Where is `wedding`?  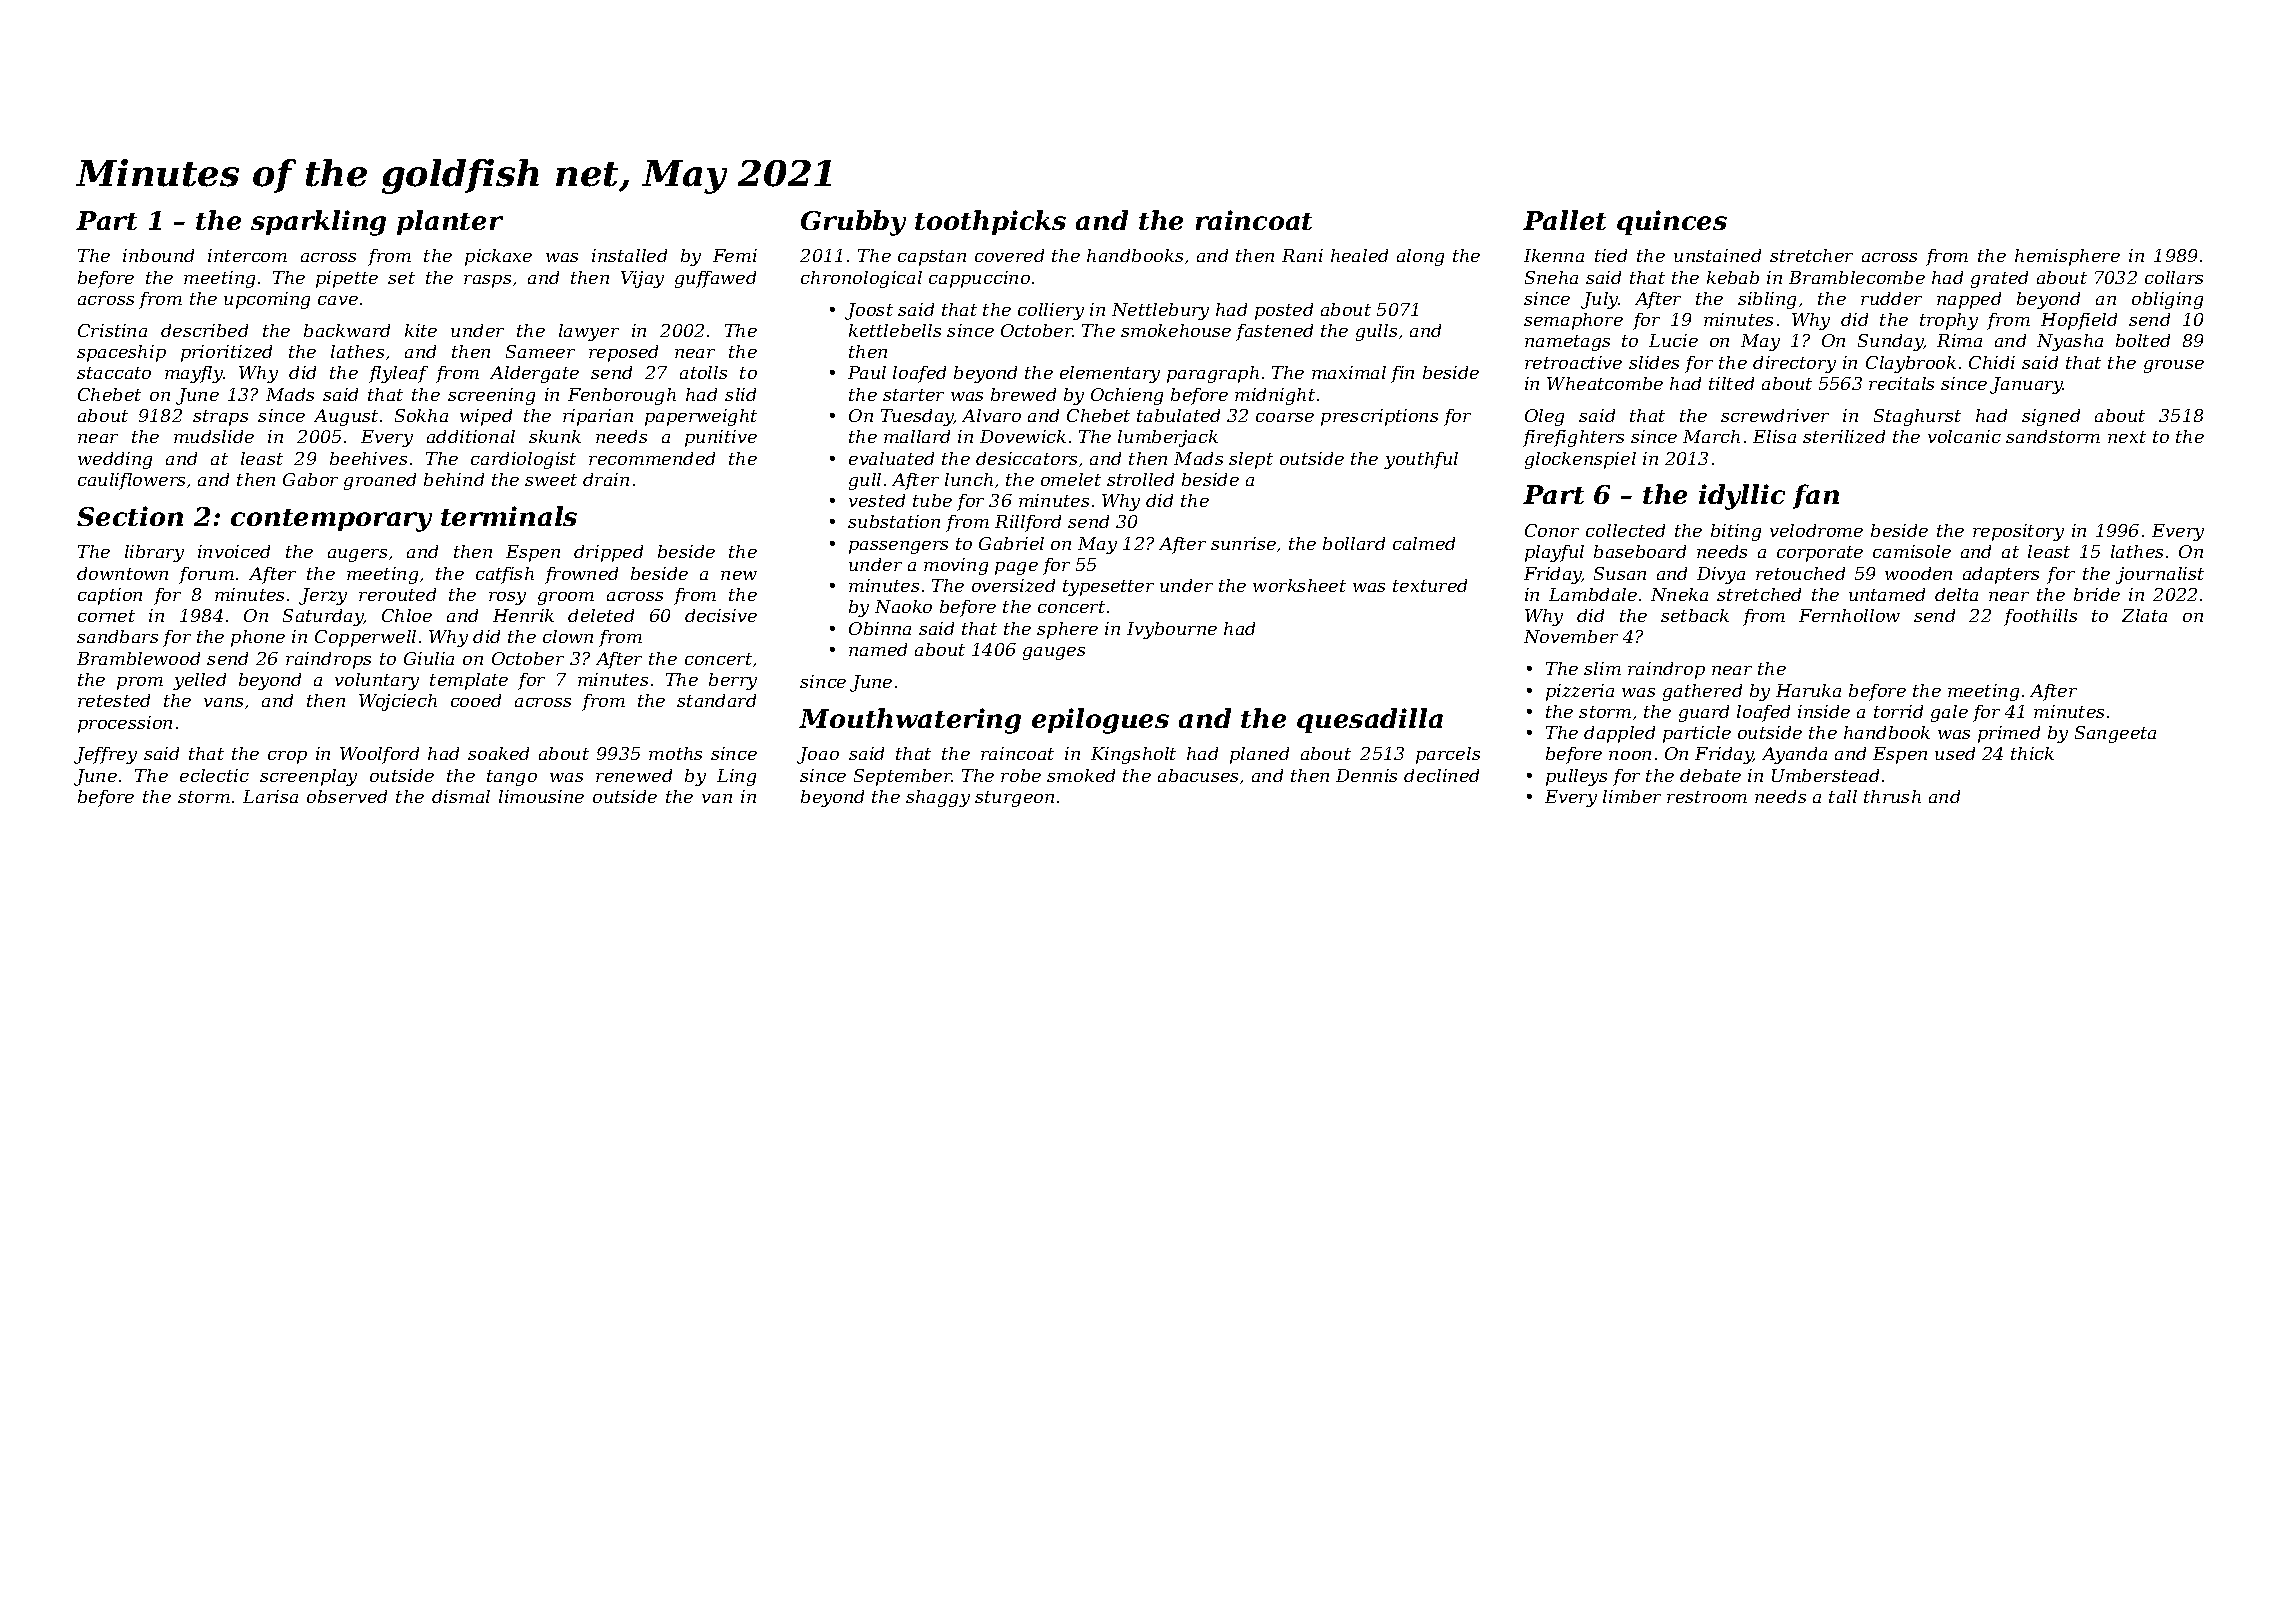 wedding is located at coordinates (115, 460).
